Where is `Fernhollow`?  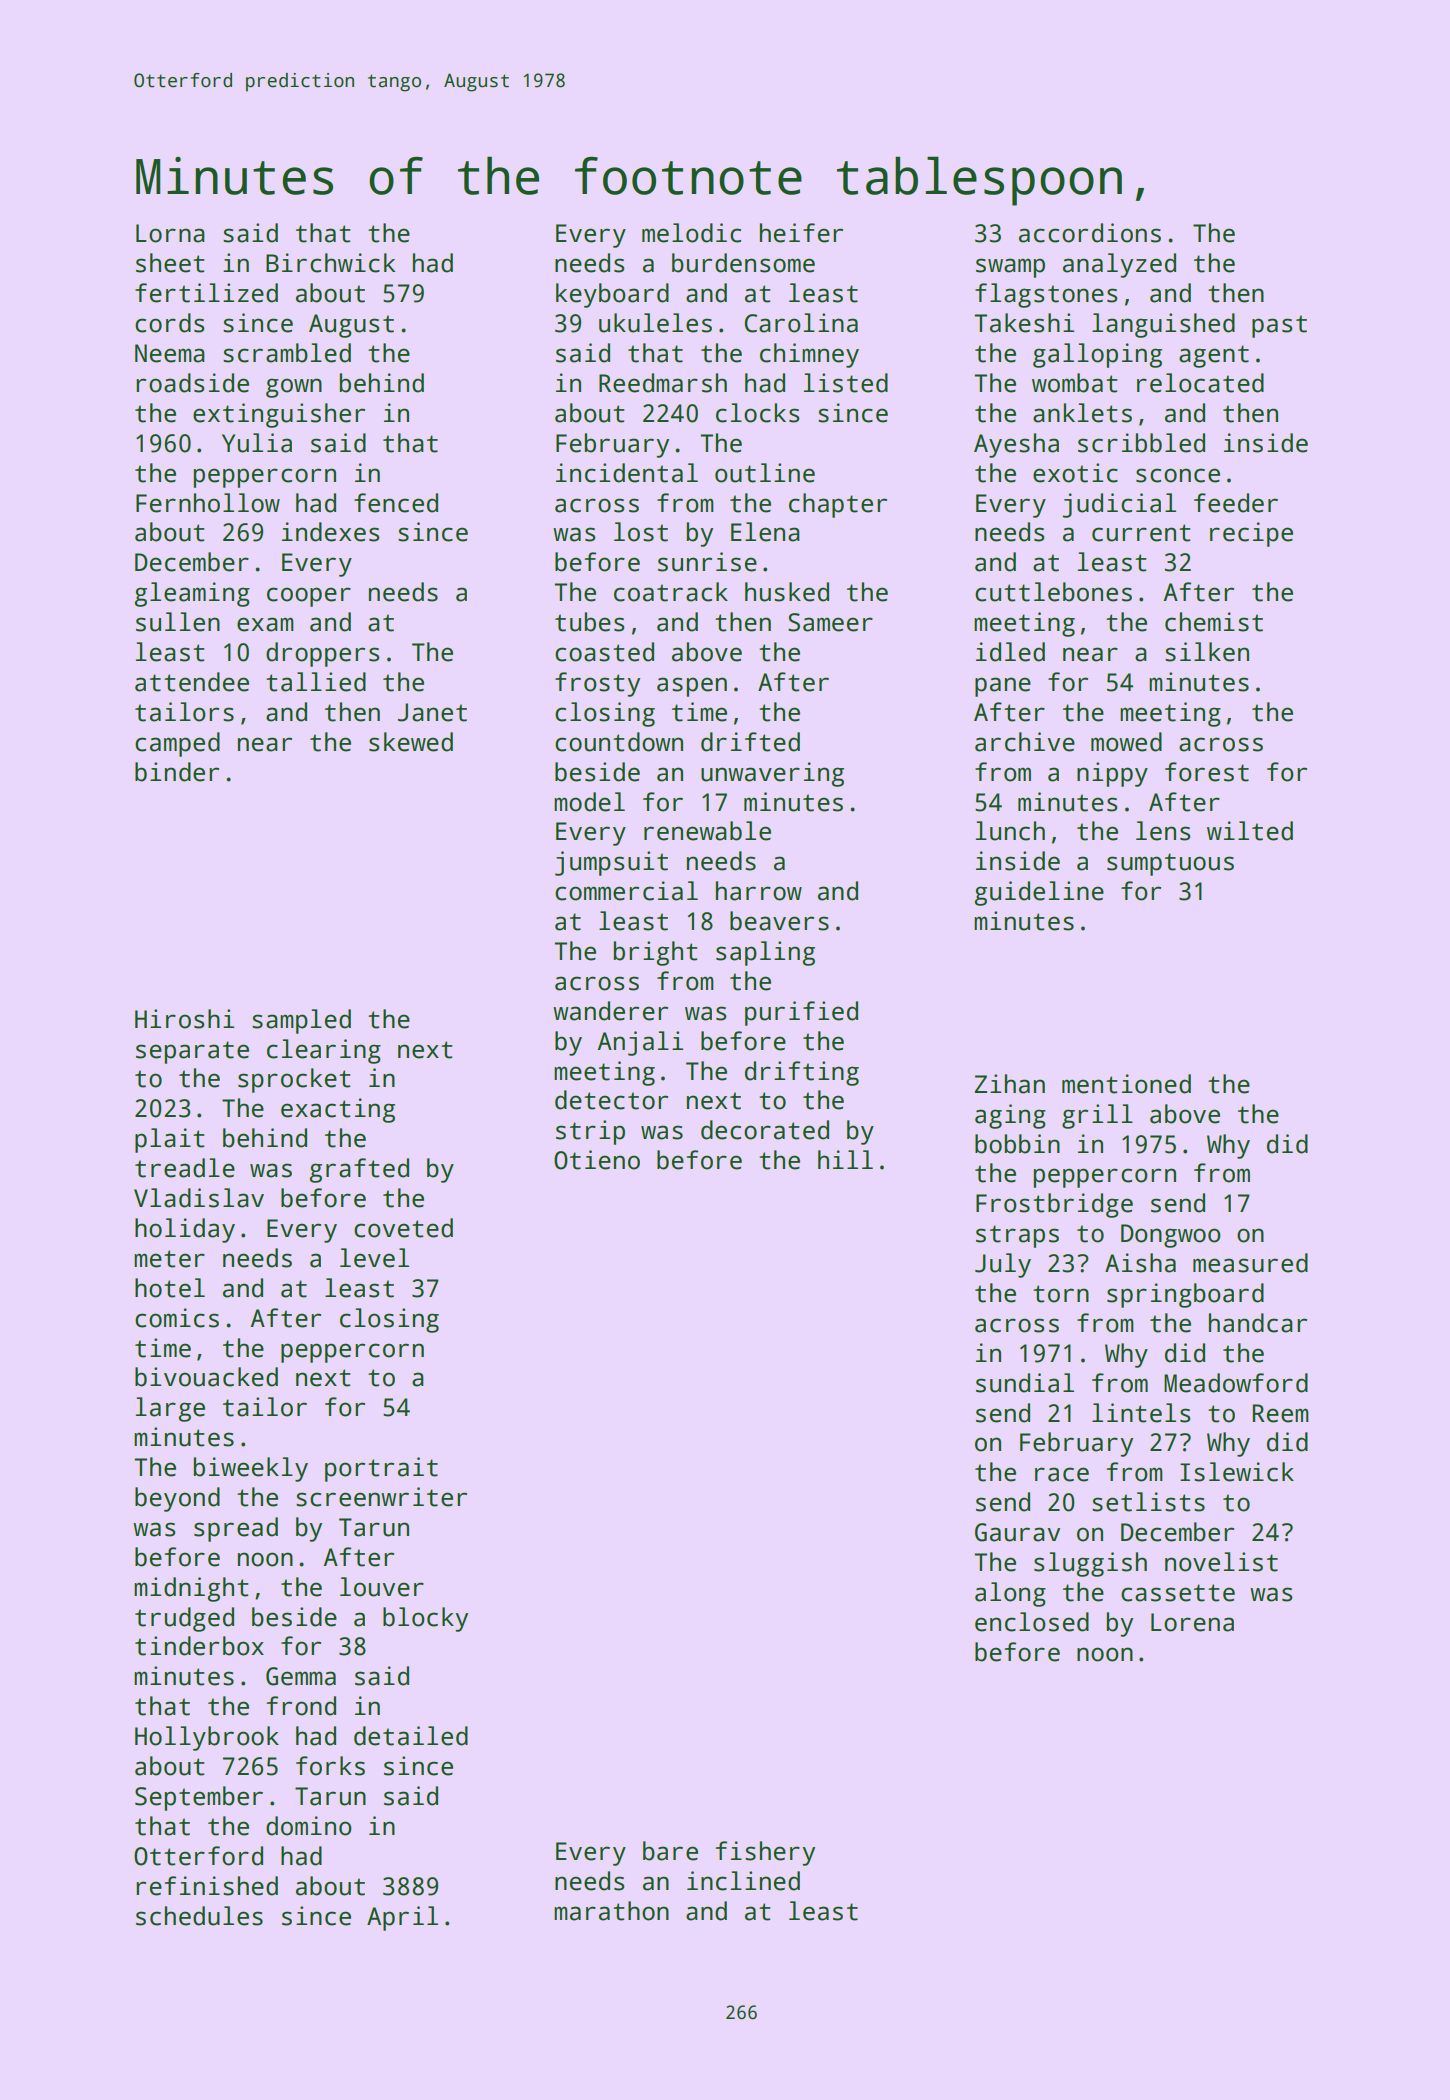
Fernhollow is located at coordinates (208, 503).
